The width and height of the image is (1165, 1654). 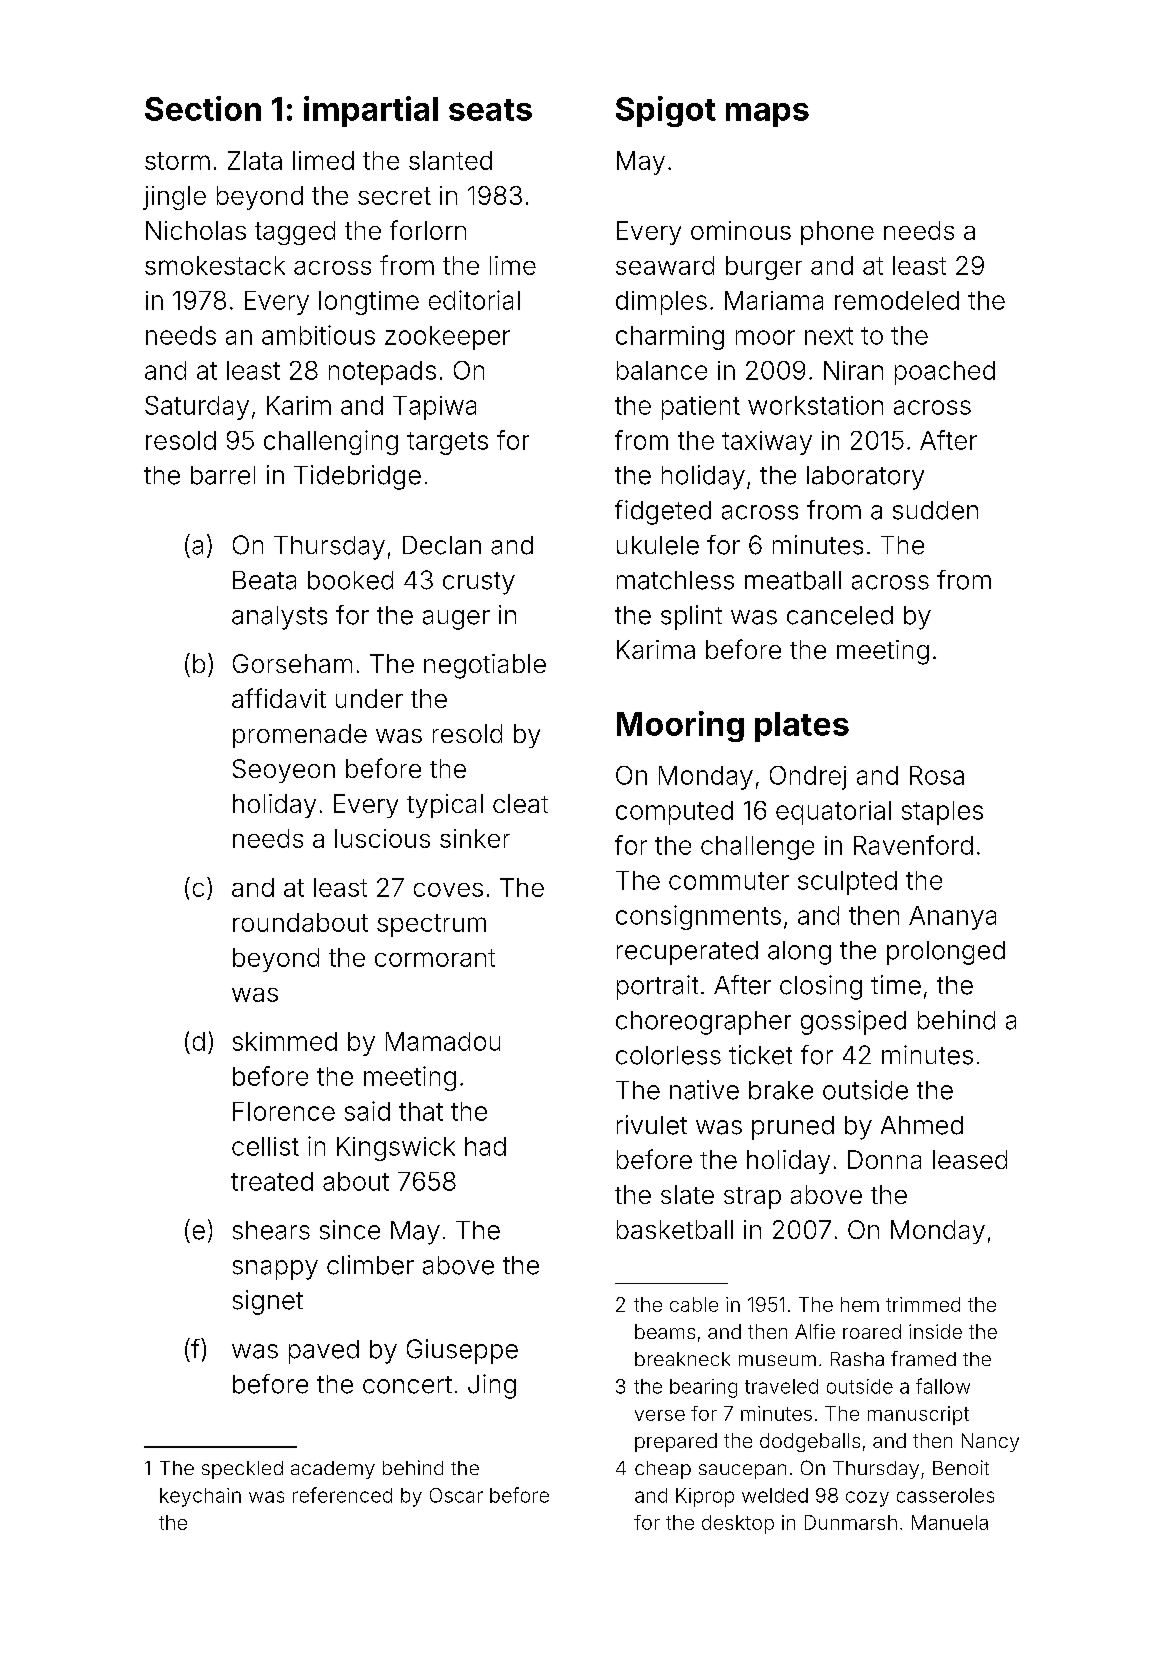 I want to click on splint, so click(x=691, y=617).
